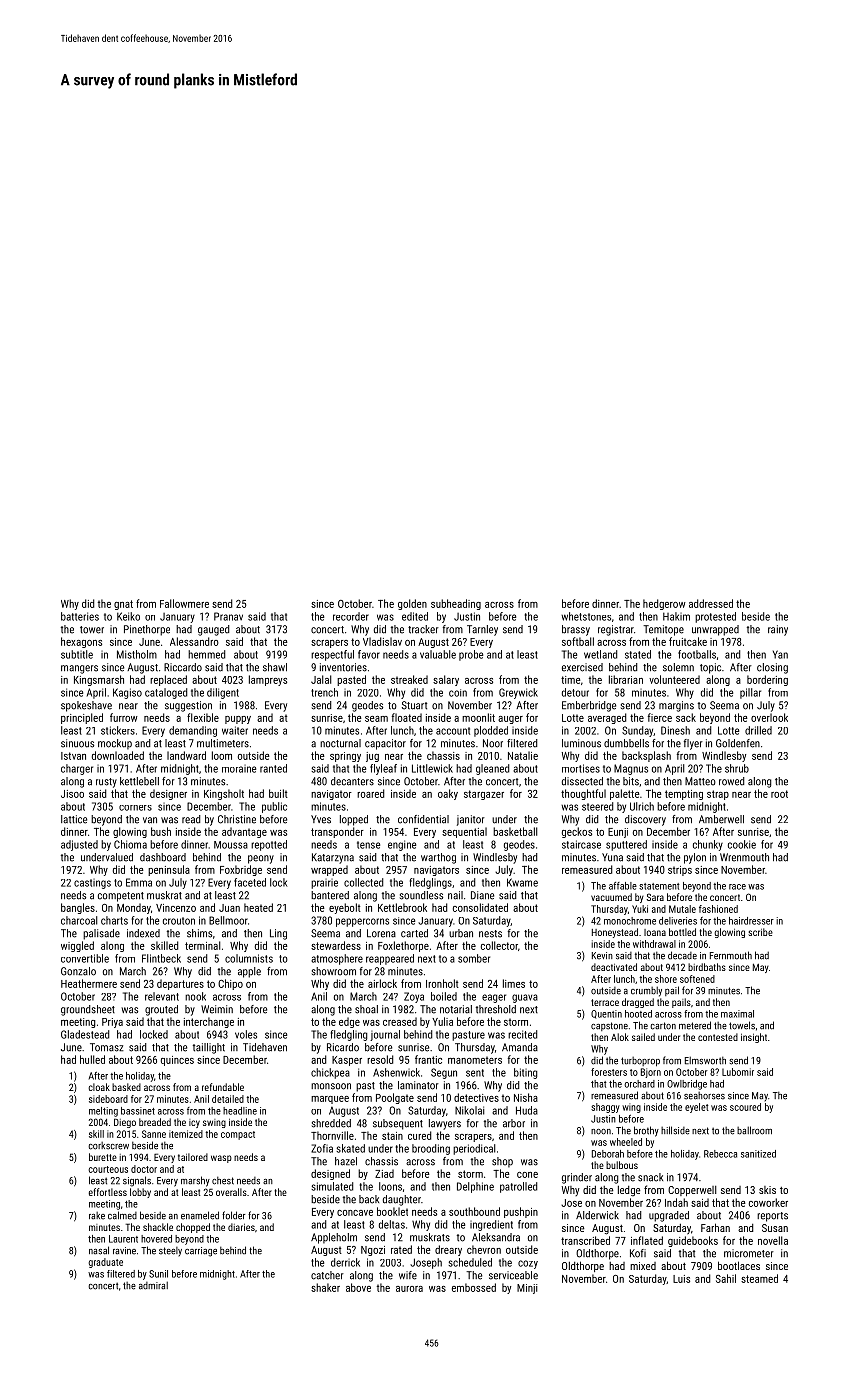  I want to click on spokeshave, so click(86, 706).
